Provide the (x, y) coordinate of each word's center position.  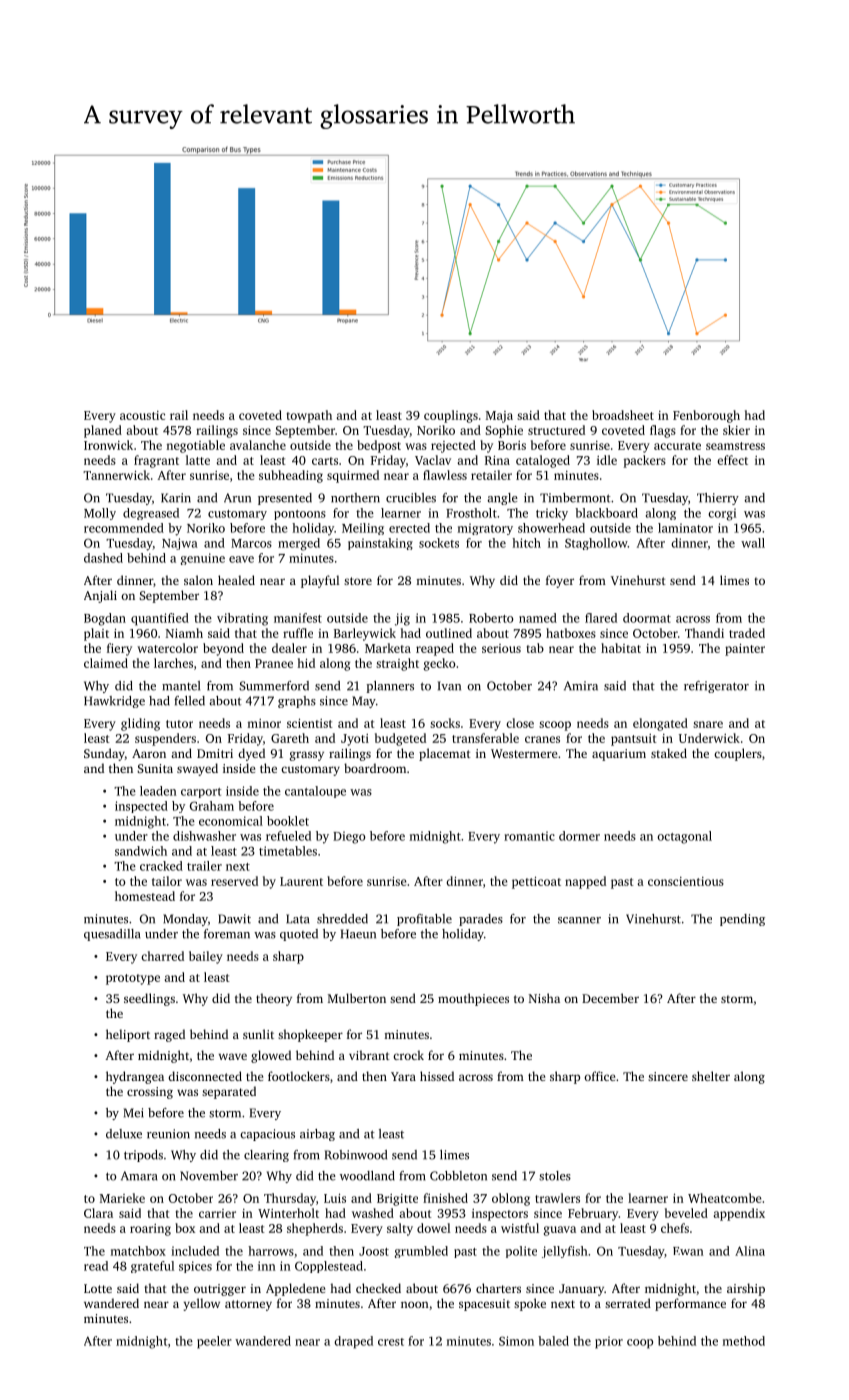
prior (609, 1342)
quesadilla (112, 935)
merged (299, 544)
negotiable (195, 446)
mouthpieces (473, 999)
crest (391, 1342)
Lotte (98, 1288)
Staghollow (596, 544)
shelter (711, 1076)
